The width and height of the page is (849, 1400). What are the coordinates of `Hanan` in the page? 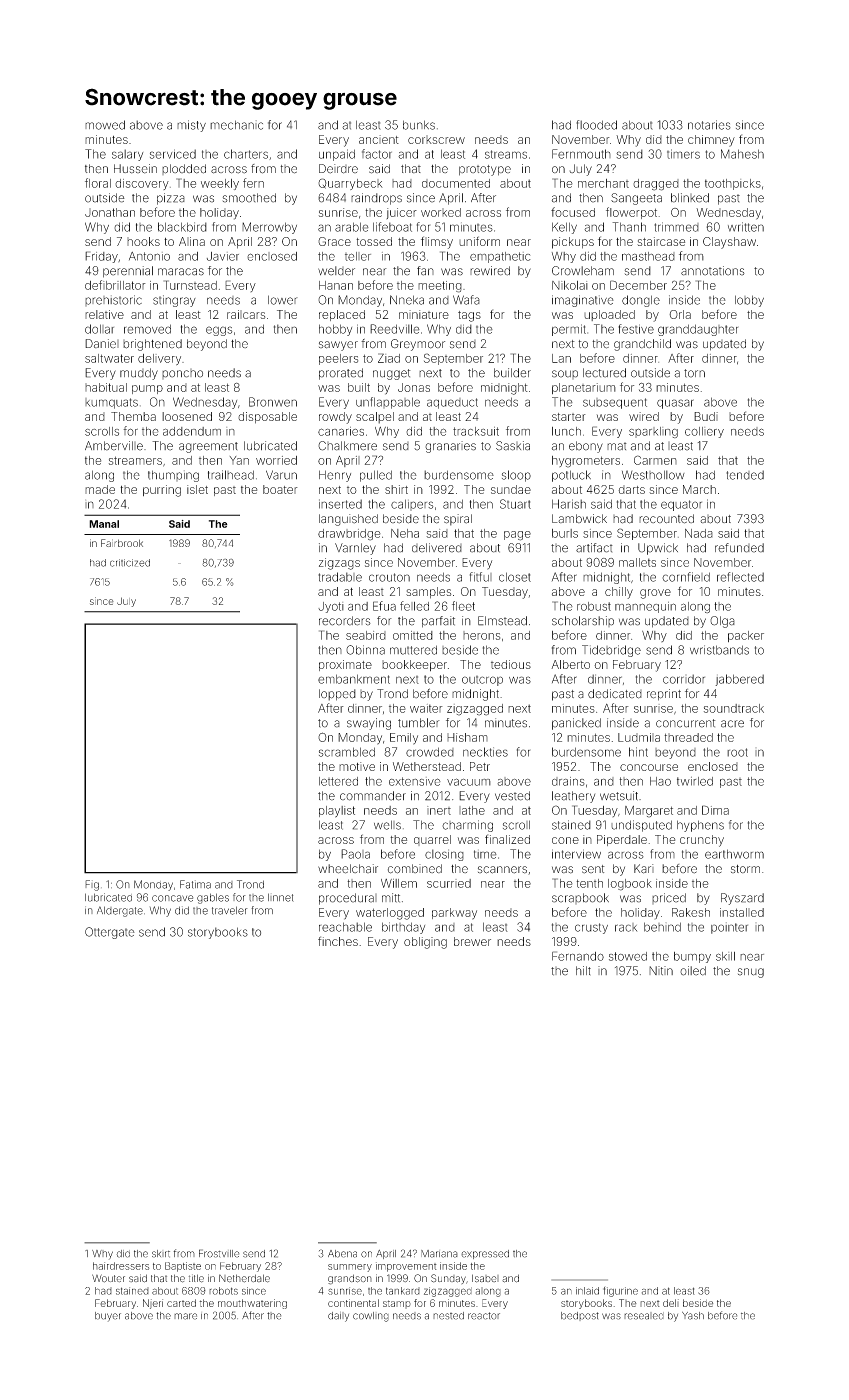 It's located at (336, 285).
